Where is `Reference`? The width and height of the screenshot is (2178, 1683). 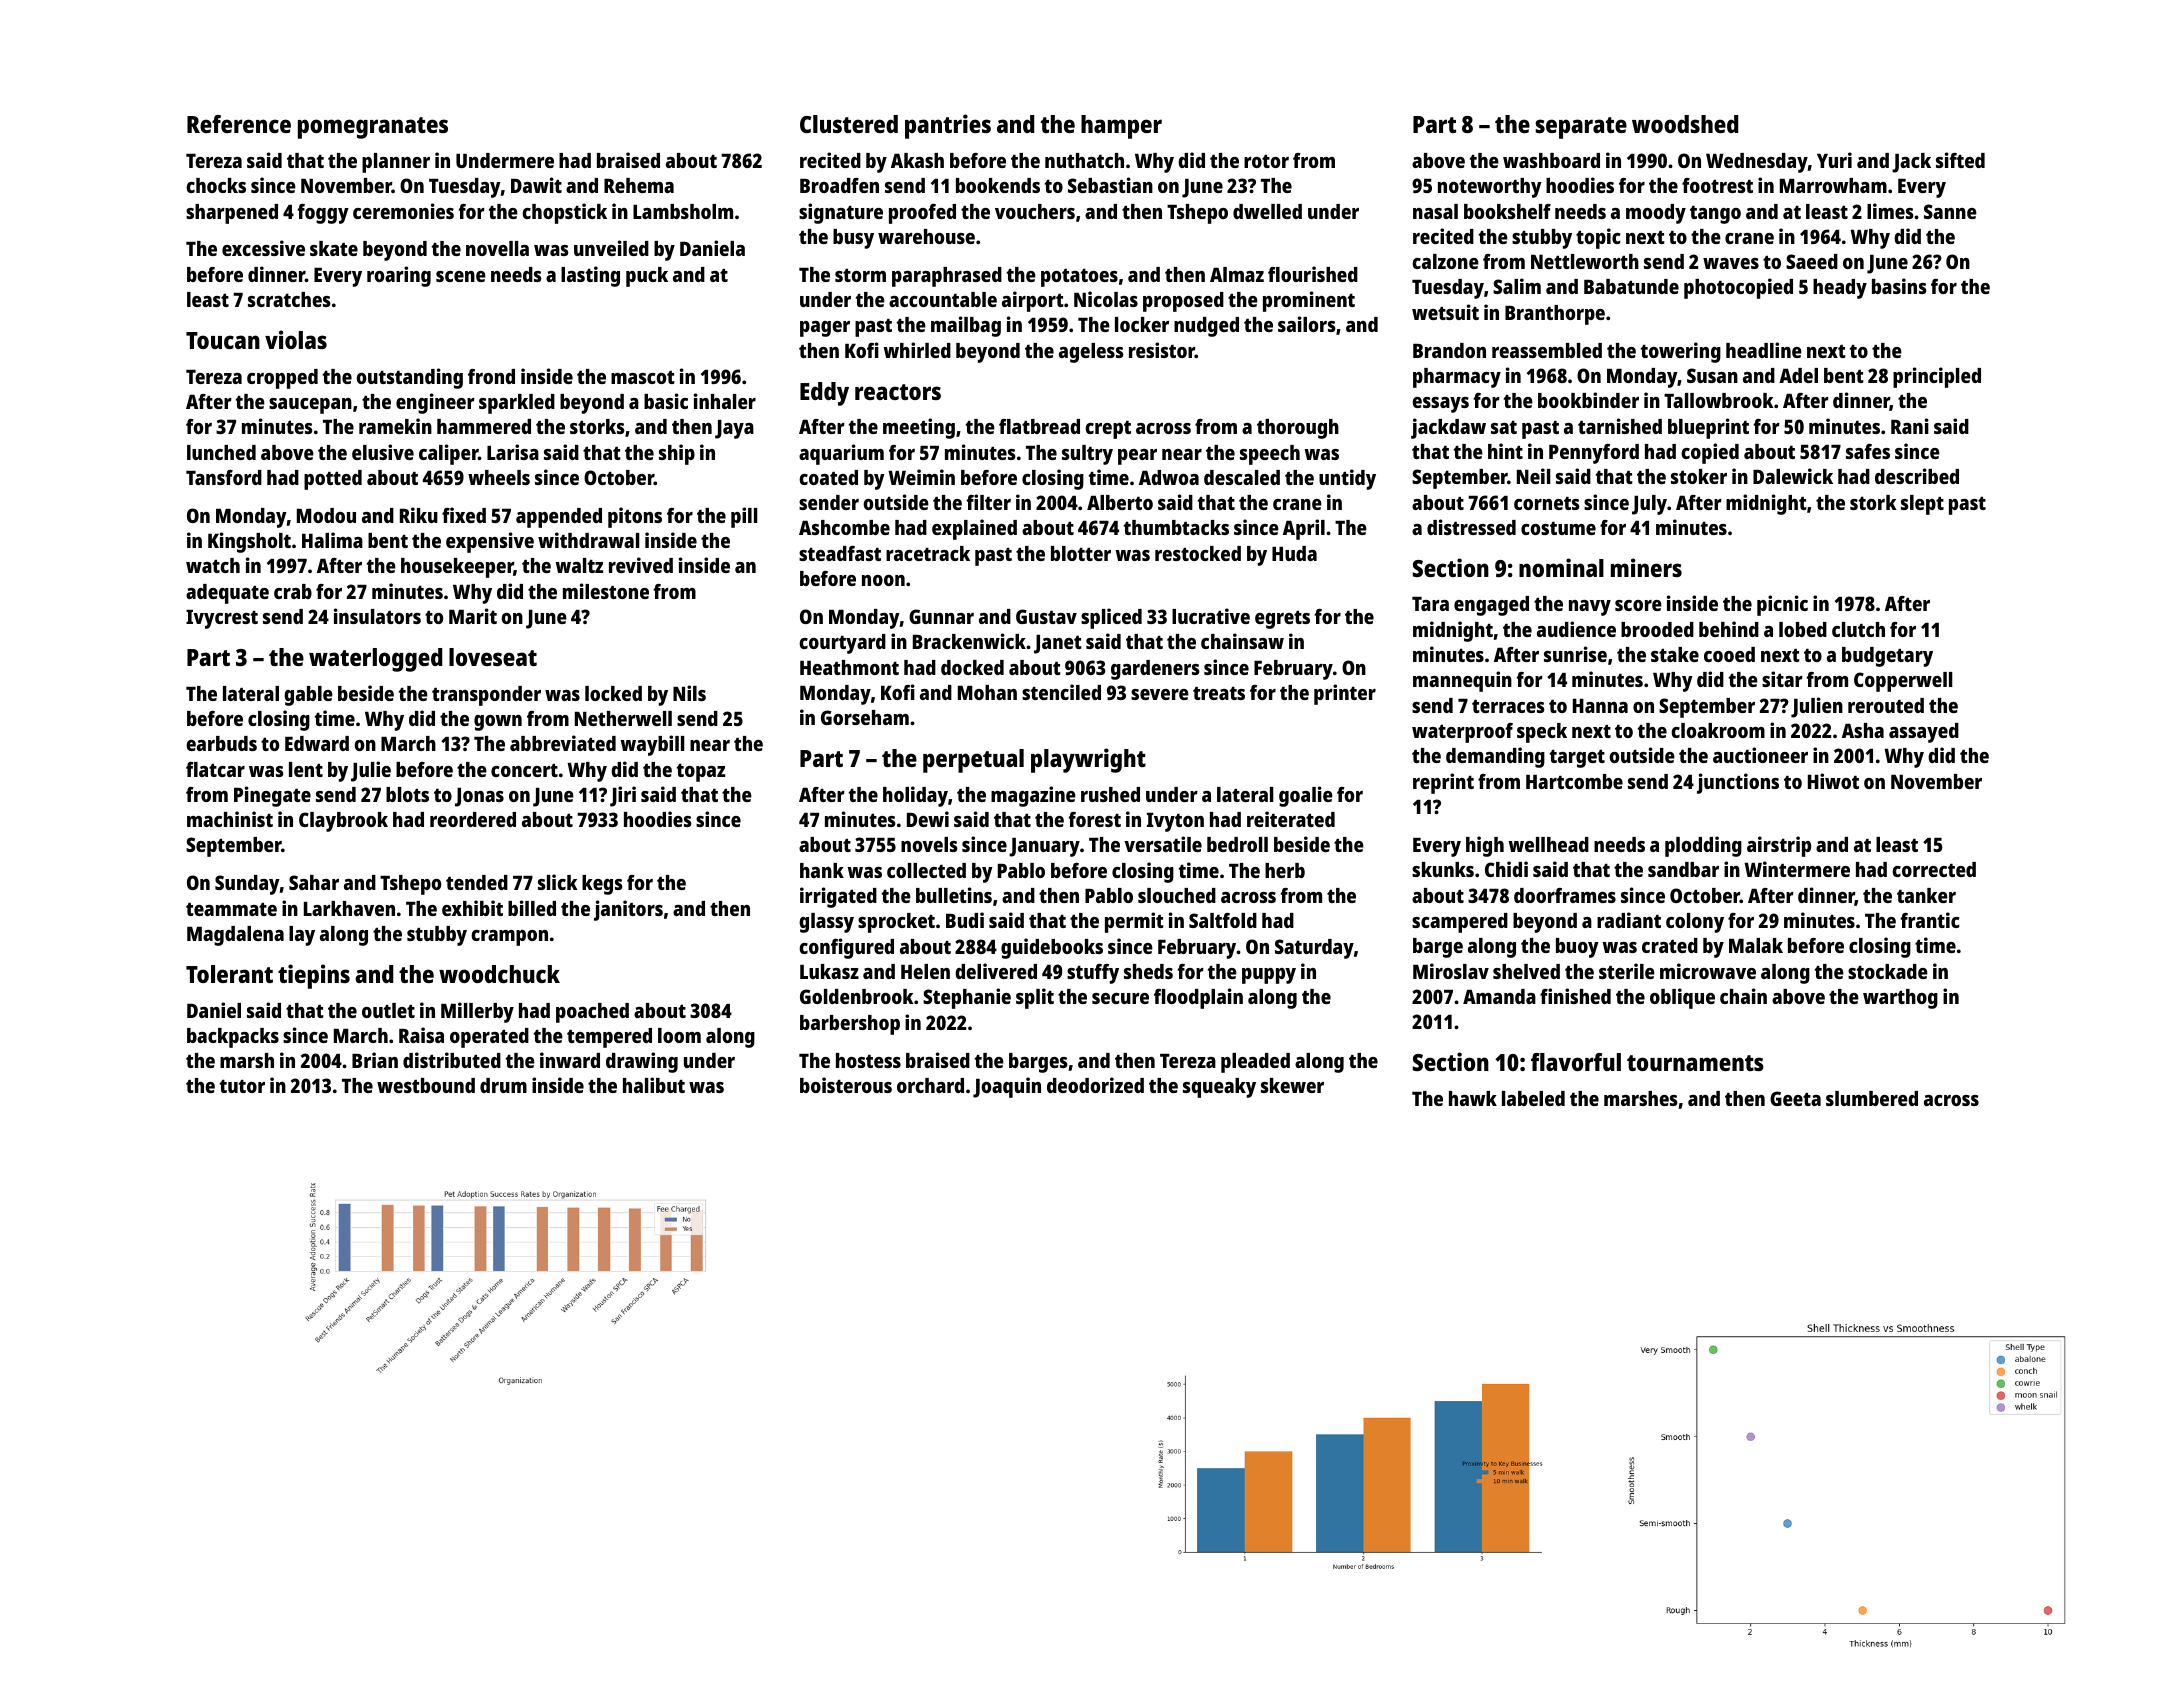 Reference is located at coordinates (239, 124).
